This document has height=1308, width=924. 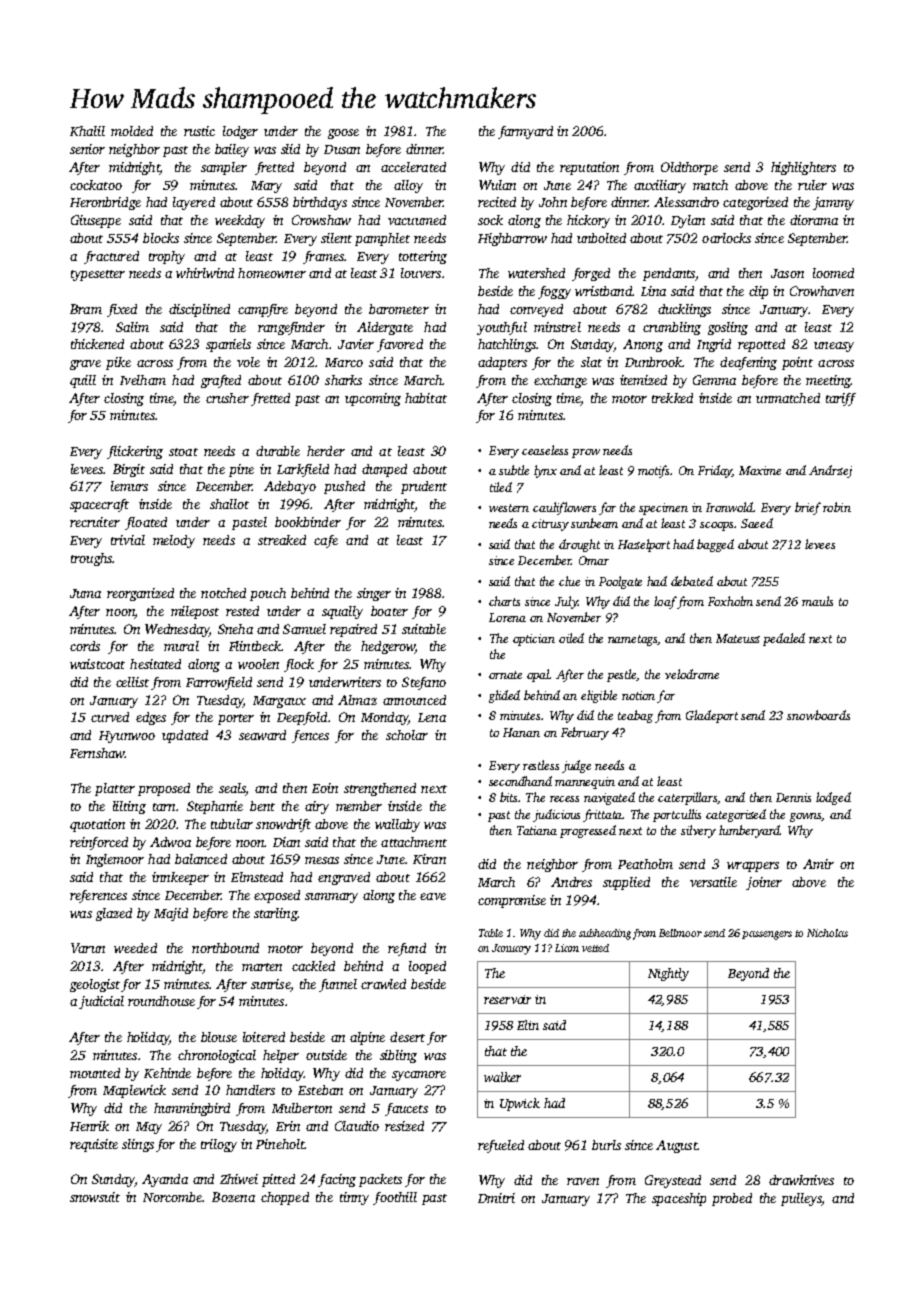 I want to click on Dmitri, so click(x=496, y=1198).
